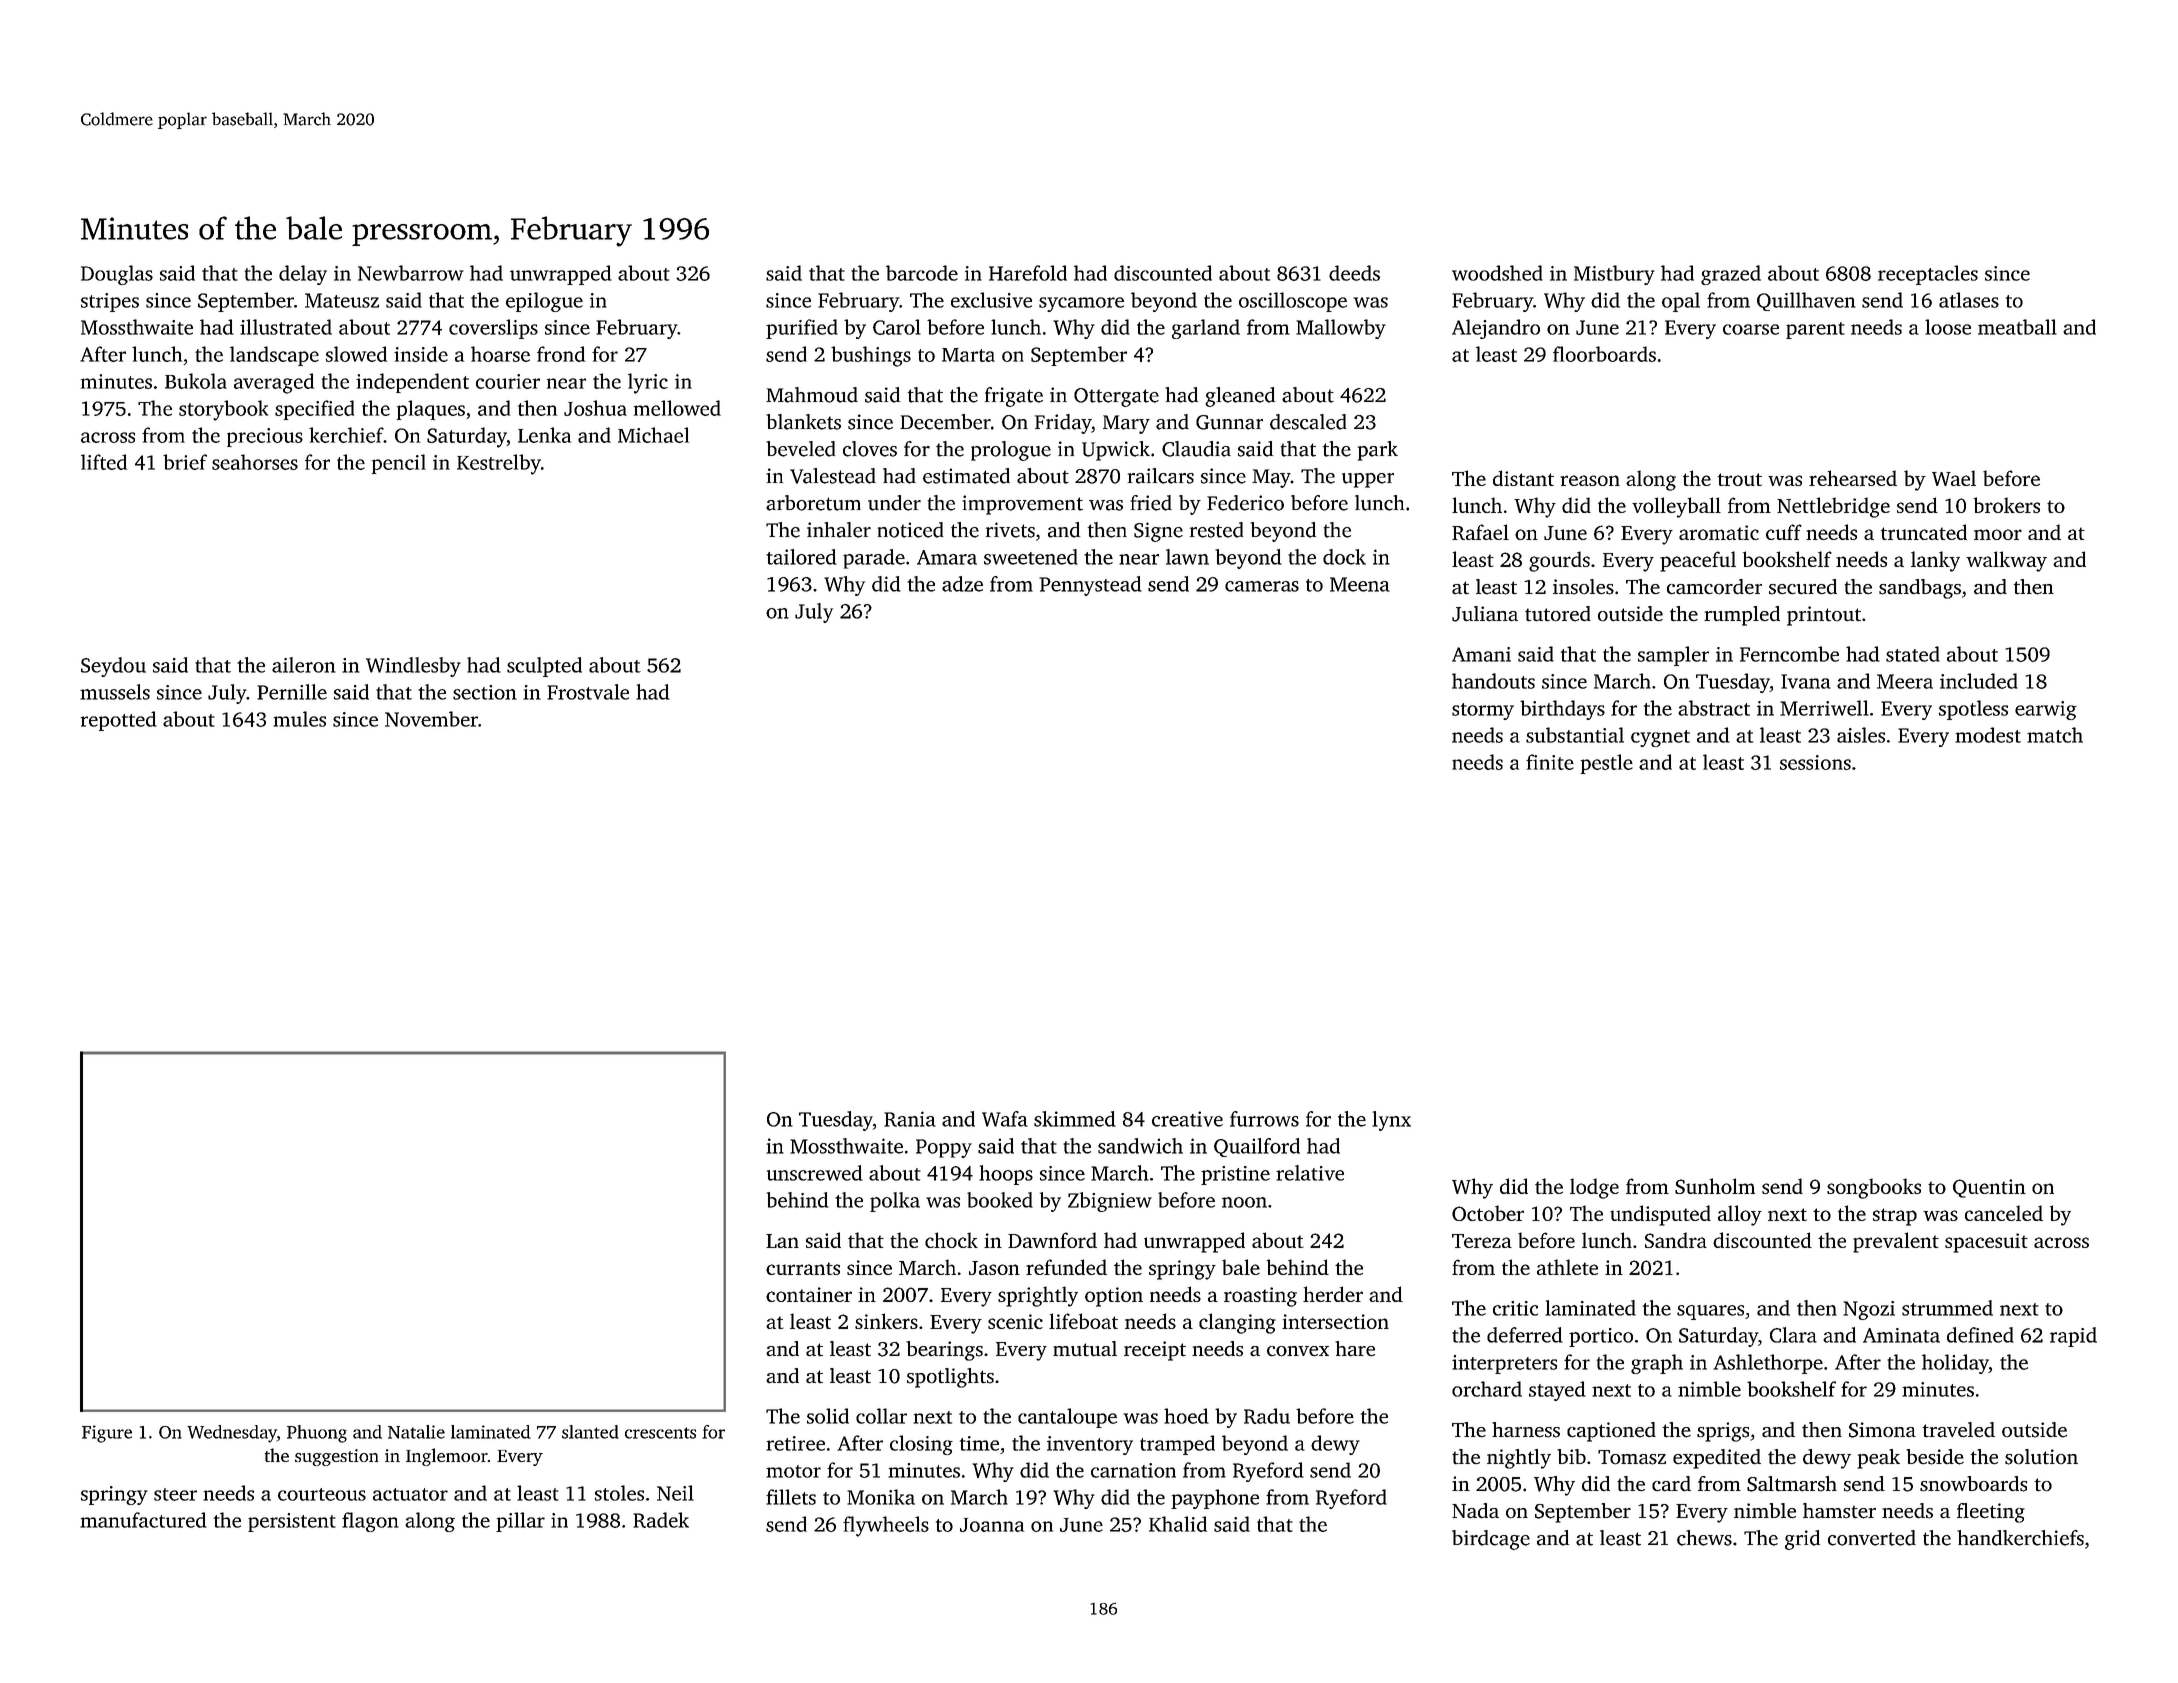 The height and width of the screenshot is (1683, 2178). I want to click on parent, so click(1815, 330).
